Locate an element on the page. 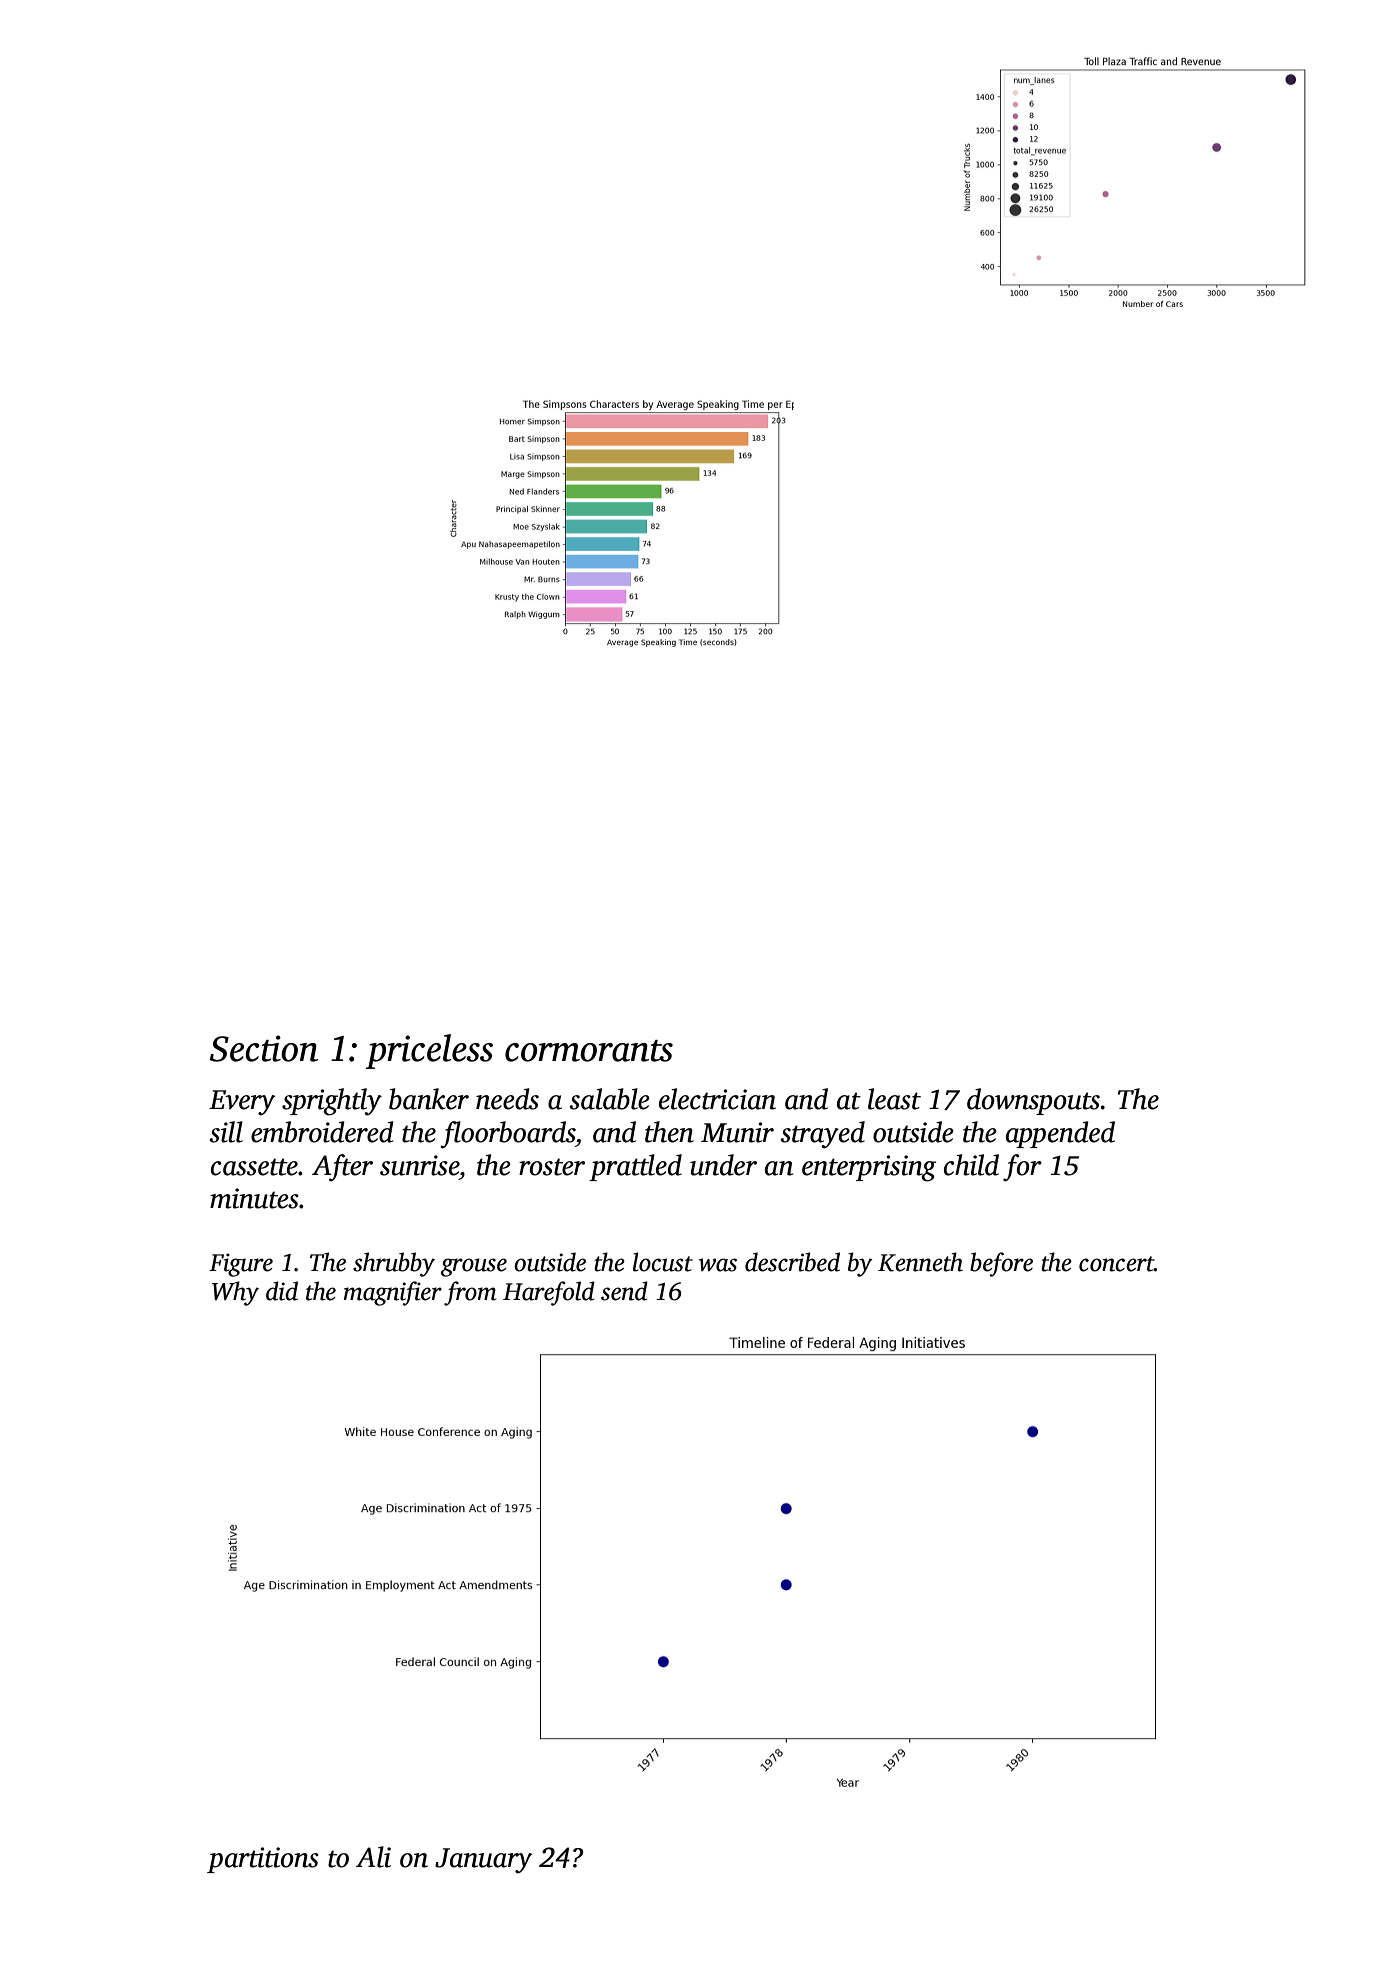  Ali is located at coordinates (373, 1857).
